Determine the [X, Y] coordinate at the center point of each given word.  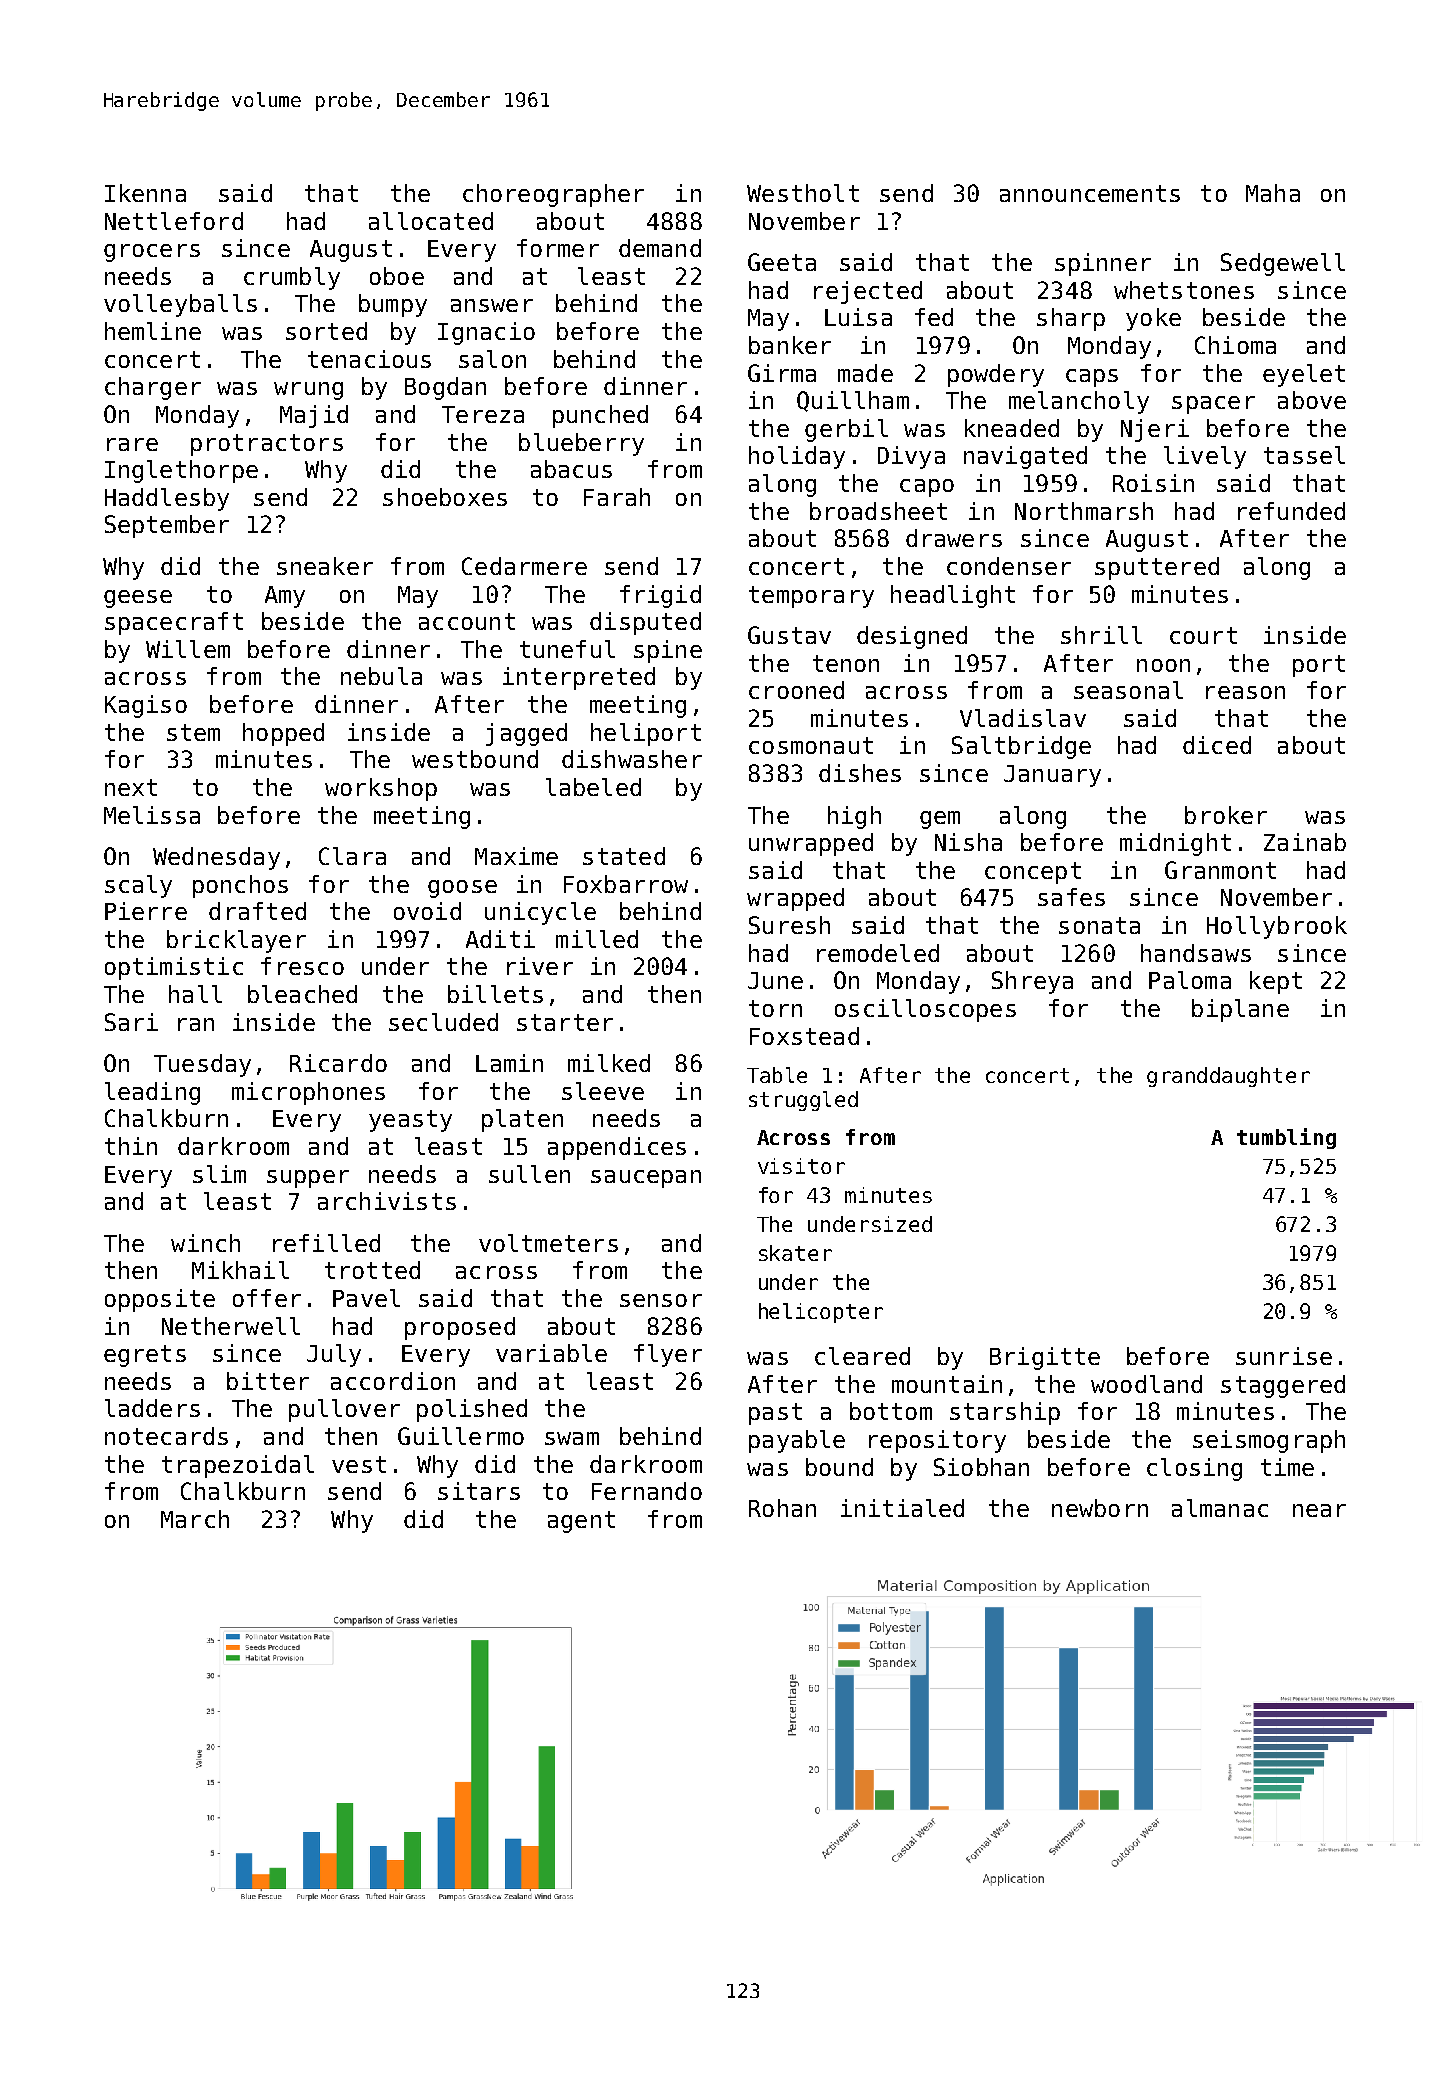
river [540, 966]
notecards [166, 1436]
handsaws [1196, 953]
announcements [1090, 193]
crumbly [292, 278]
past [775, 1414]
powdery [996, 375]
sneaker [325, 566]
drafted [257, 911]
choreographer [553, 195]
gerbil [846, 430]
